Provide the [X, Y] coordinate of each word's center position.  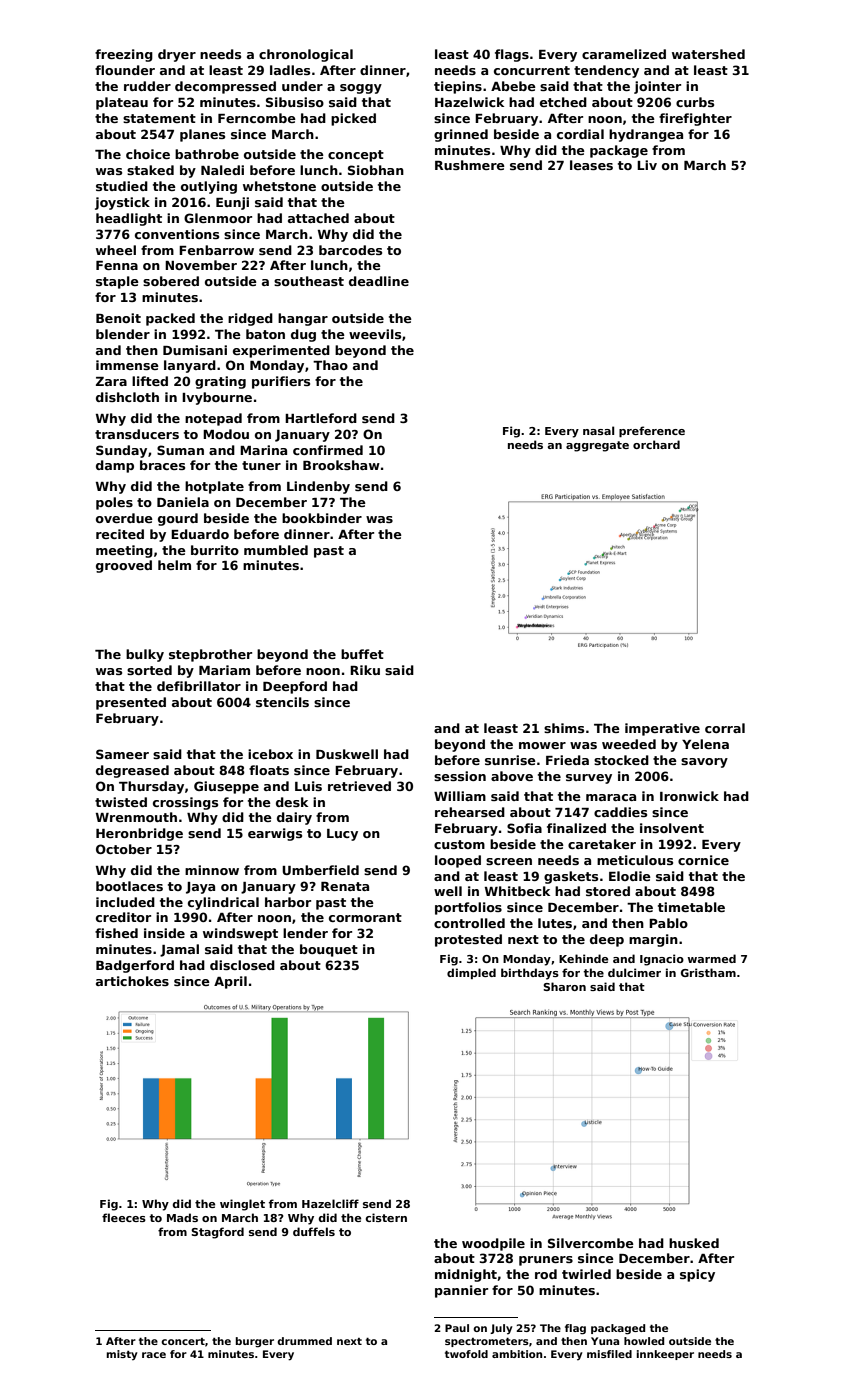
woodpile [493, 1244]
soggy [361, 89]
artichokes [132, 981]
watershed [708, 54]
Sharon [564, 986]
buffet [362, 654]
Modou [226, 434]
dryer [177, 55]
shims [564, 728]
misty [122, 1355]
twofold [466, 1354]
